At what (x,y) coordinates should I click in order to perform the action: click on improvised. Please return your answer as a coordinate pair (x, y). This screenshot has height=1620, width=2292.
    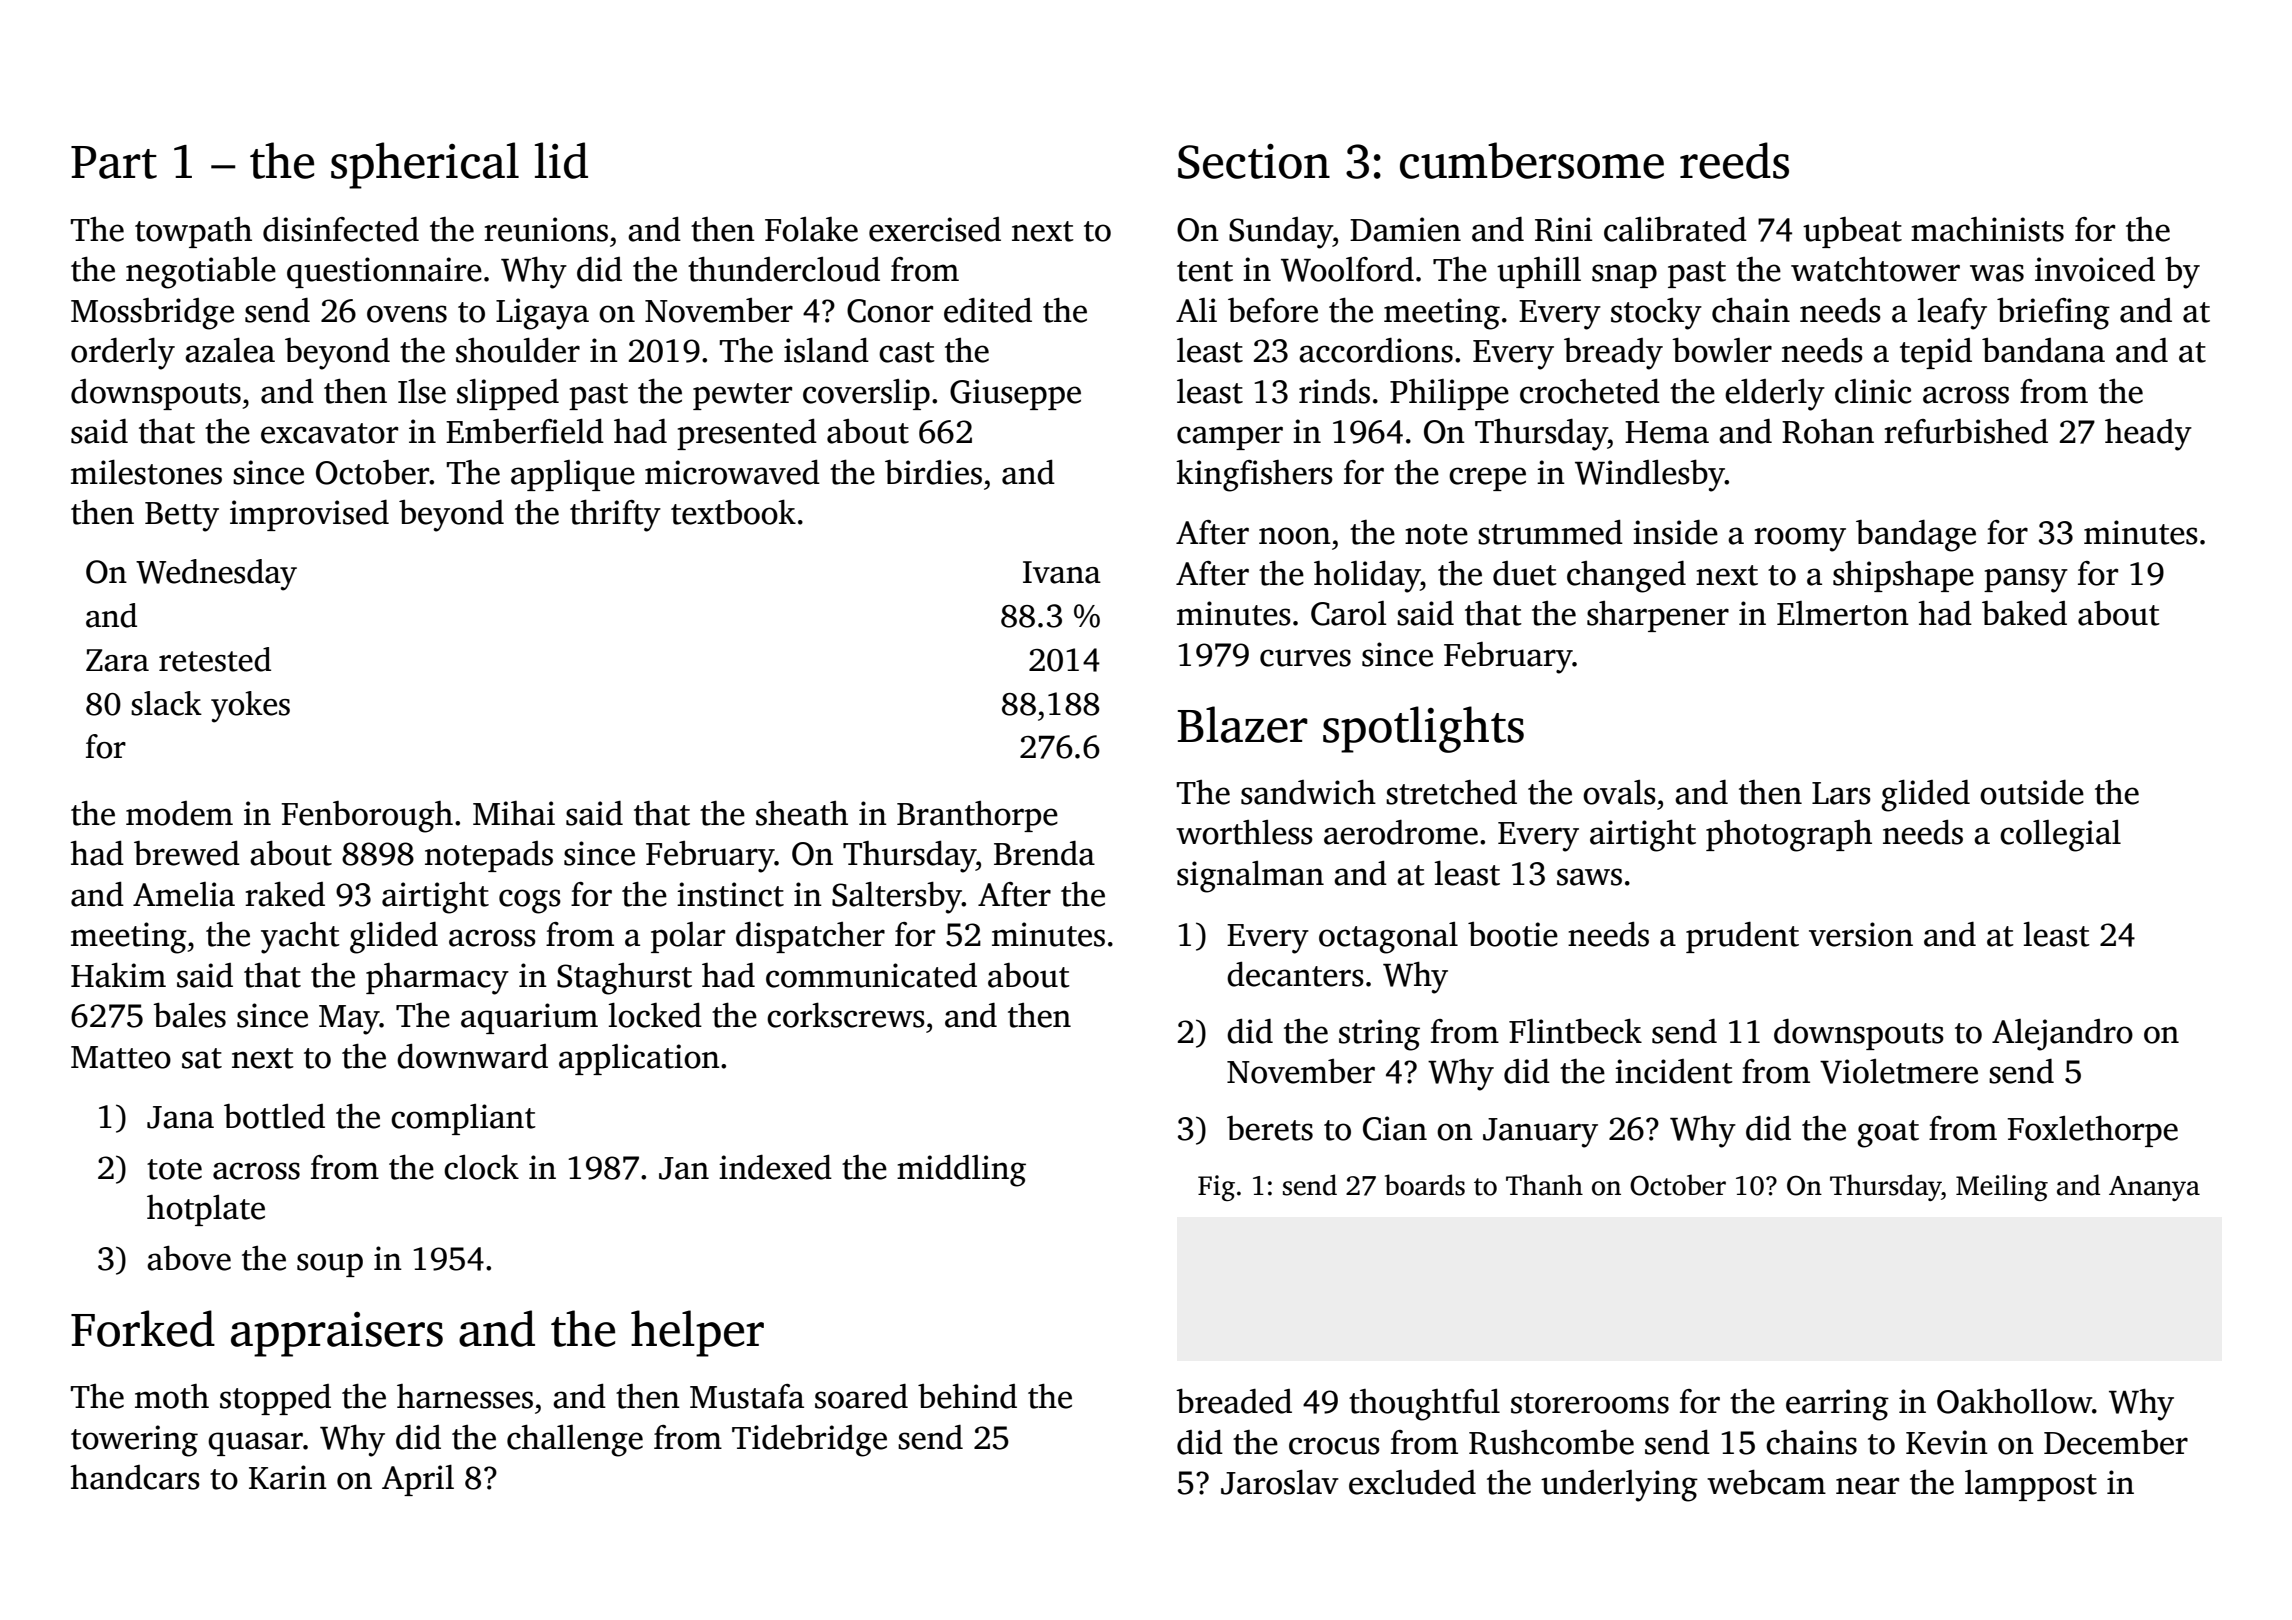
    Looking at the image, I should click on (309, 515).
